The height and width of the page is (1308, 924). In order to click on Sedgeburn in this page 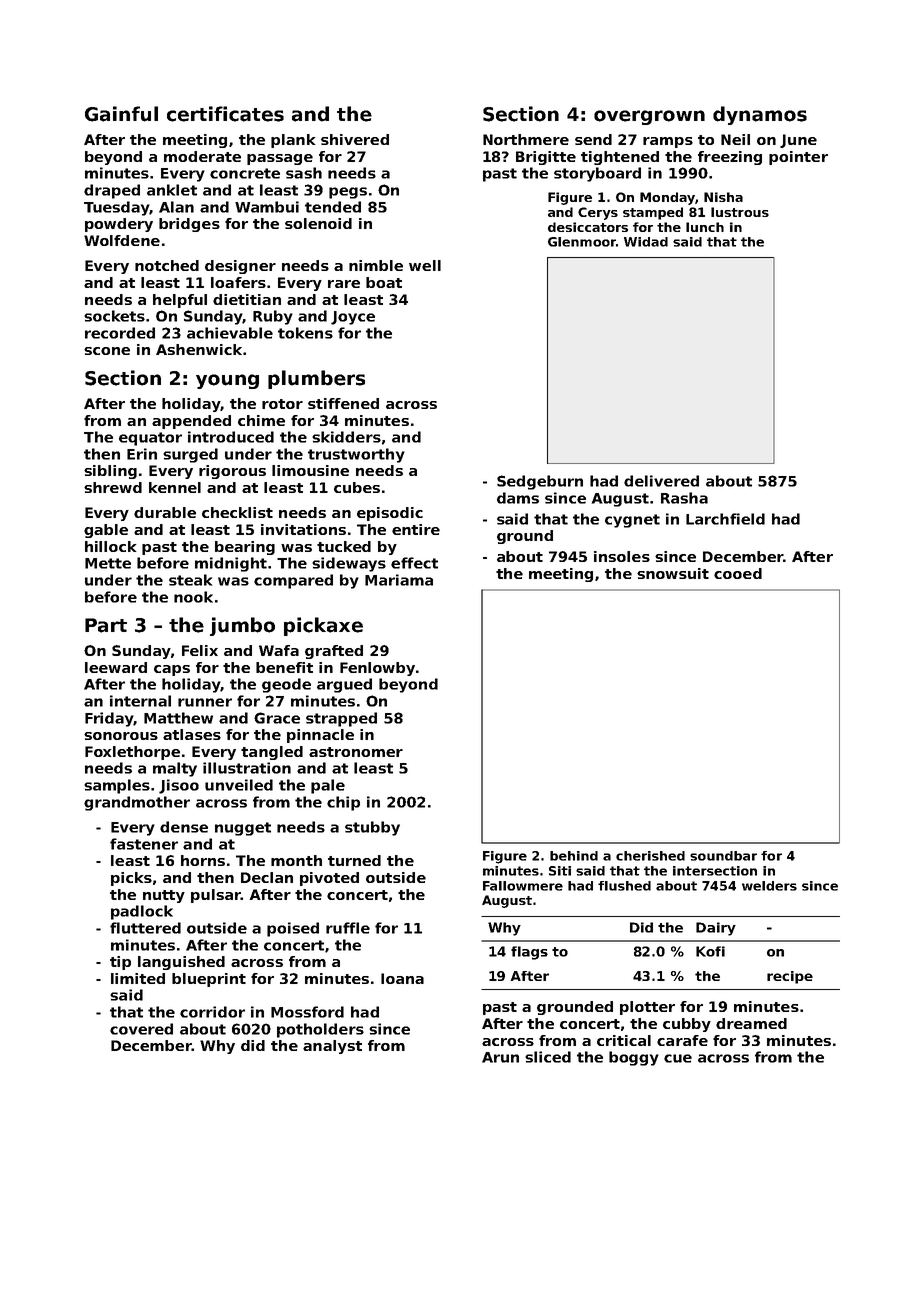, I will do `click(540, 482)`.
